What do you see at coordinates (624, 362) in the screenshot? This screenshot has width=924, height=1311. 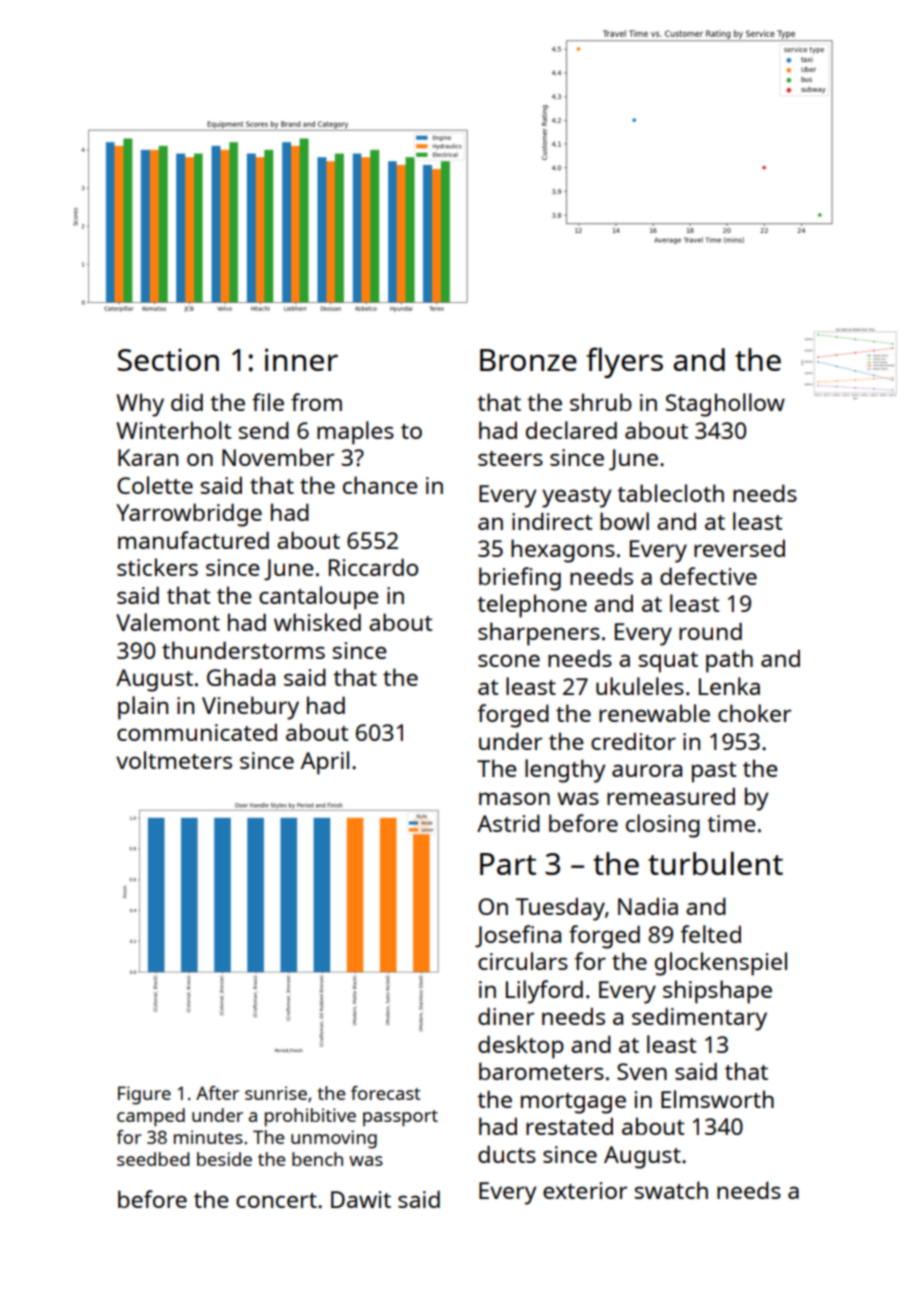 I see `flyers` at bounding box center [624, 362].
